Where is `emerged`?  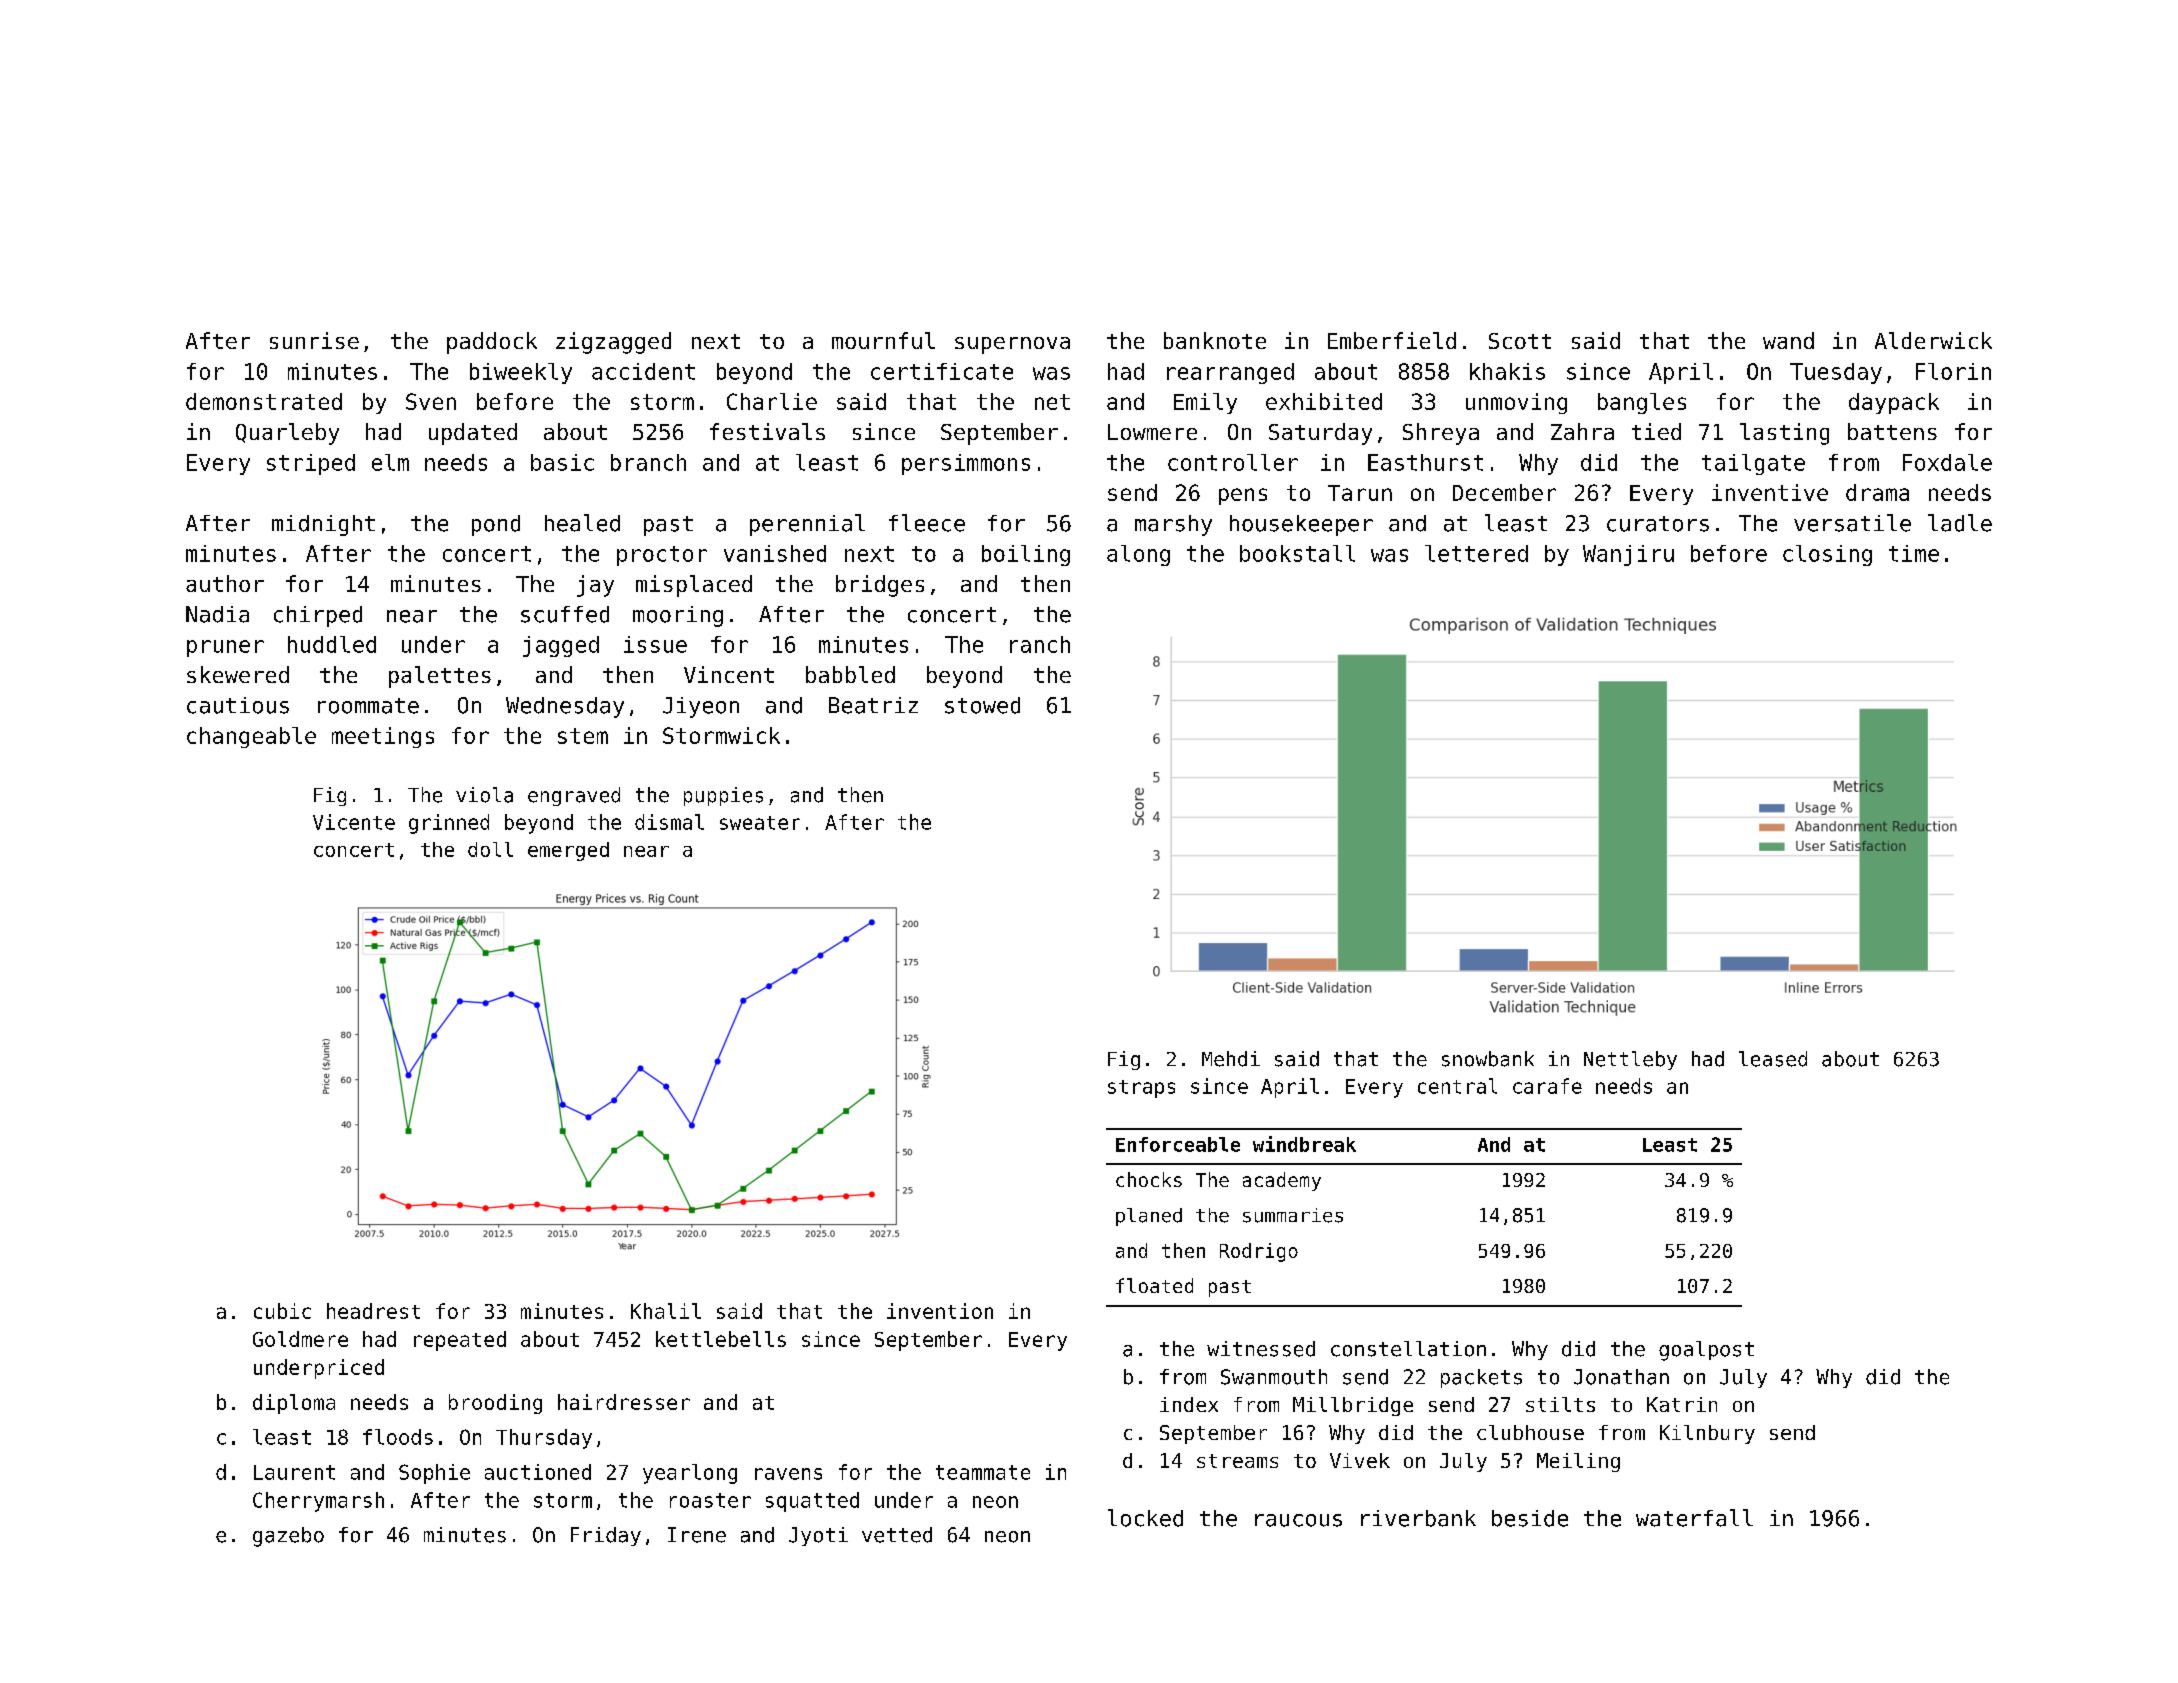 emerged is located at coordinates (568, 851).
